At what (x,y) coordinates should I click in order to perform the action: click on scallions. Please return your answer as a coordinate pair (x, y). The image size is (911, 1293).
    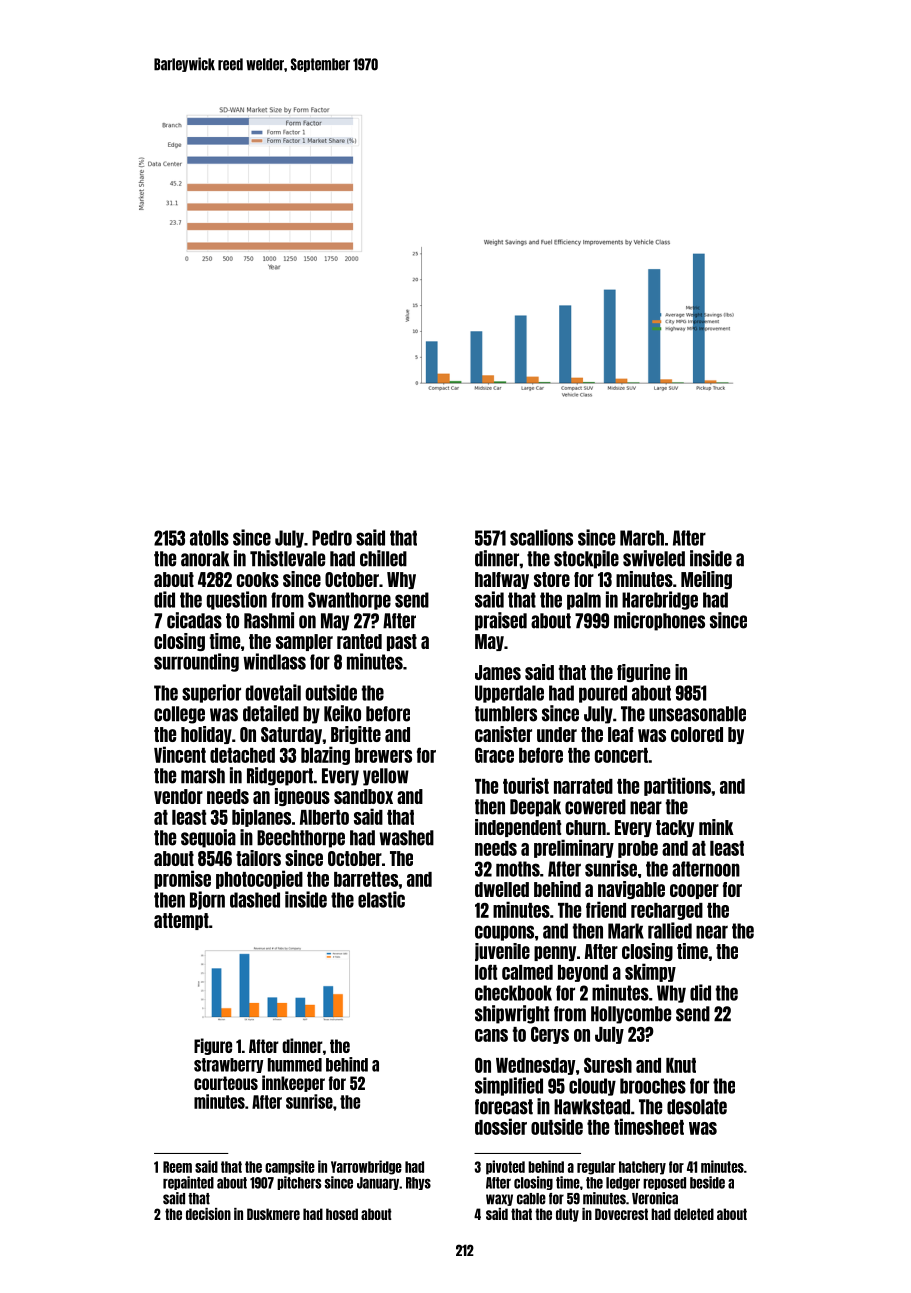
    Looking at the image, I should click on (541, 537).
